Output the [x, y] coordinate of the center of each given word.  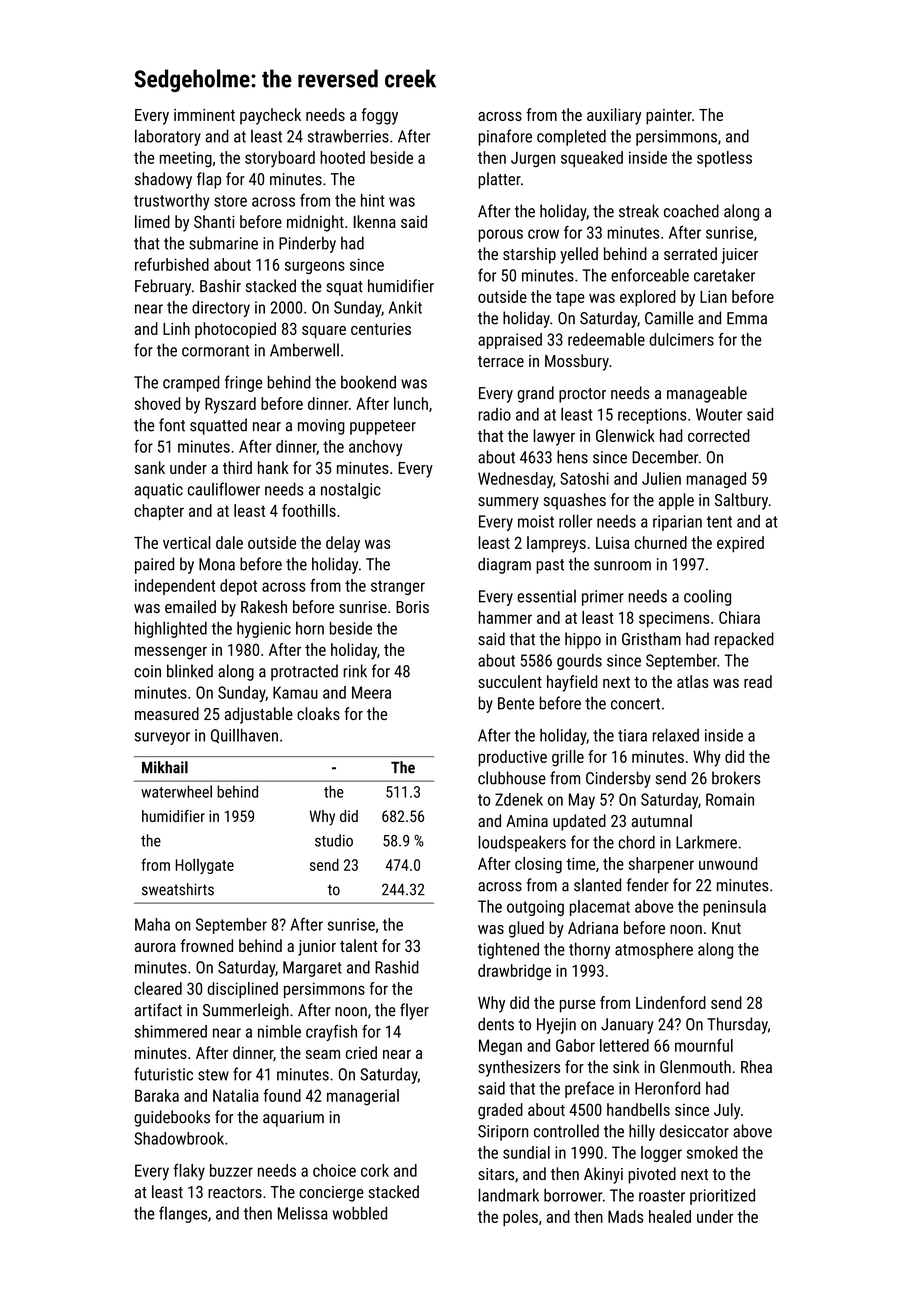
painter [669, 117]
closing [538, 865]
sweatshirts [178, 889]
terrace [501, 361]
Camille [669, 318]
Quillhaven [244, 736]
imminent [204, 115]
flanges [183, 1214]
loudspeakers [522, 843]
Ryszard [230, 405]
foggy [379, 116]
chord [637, 842]
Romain [730, 799]
